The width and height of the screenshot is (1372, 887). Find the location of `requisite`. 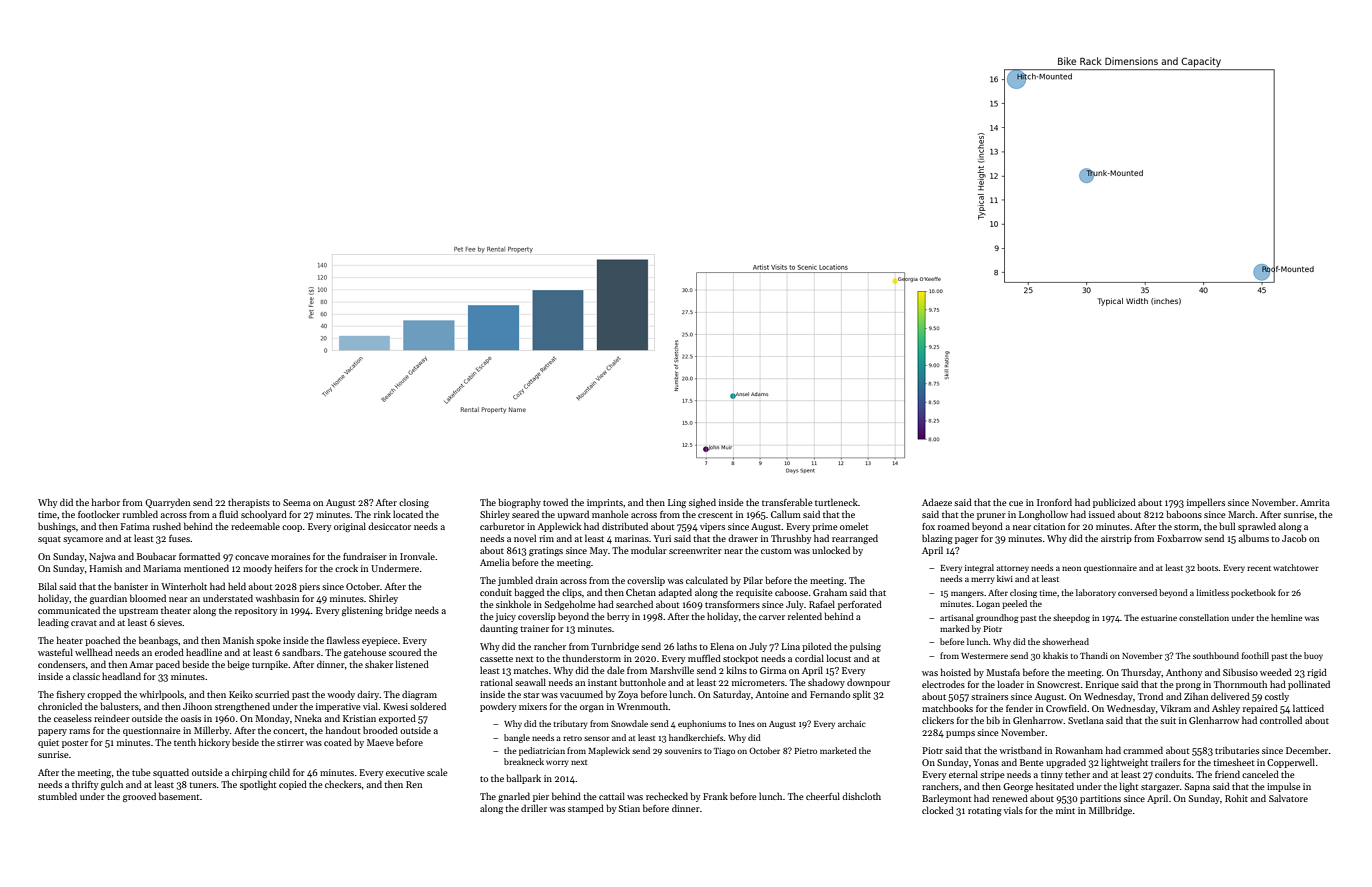

requisite is located at coordinates (754, 593).
